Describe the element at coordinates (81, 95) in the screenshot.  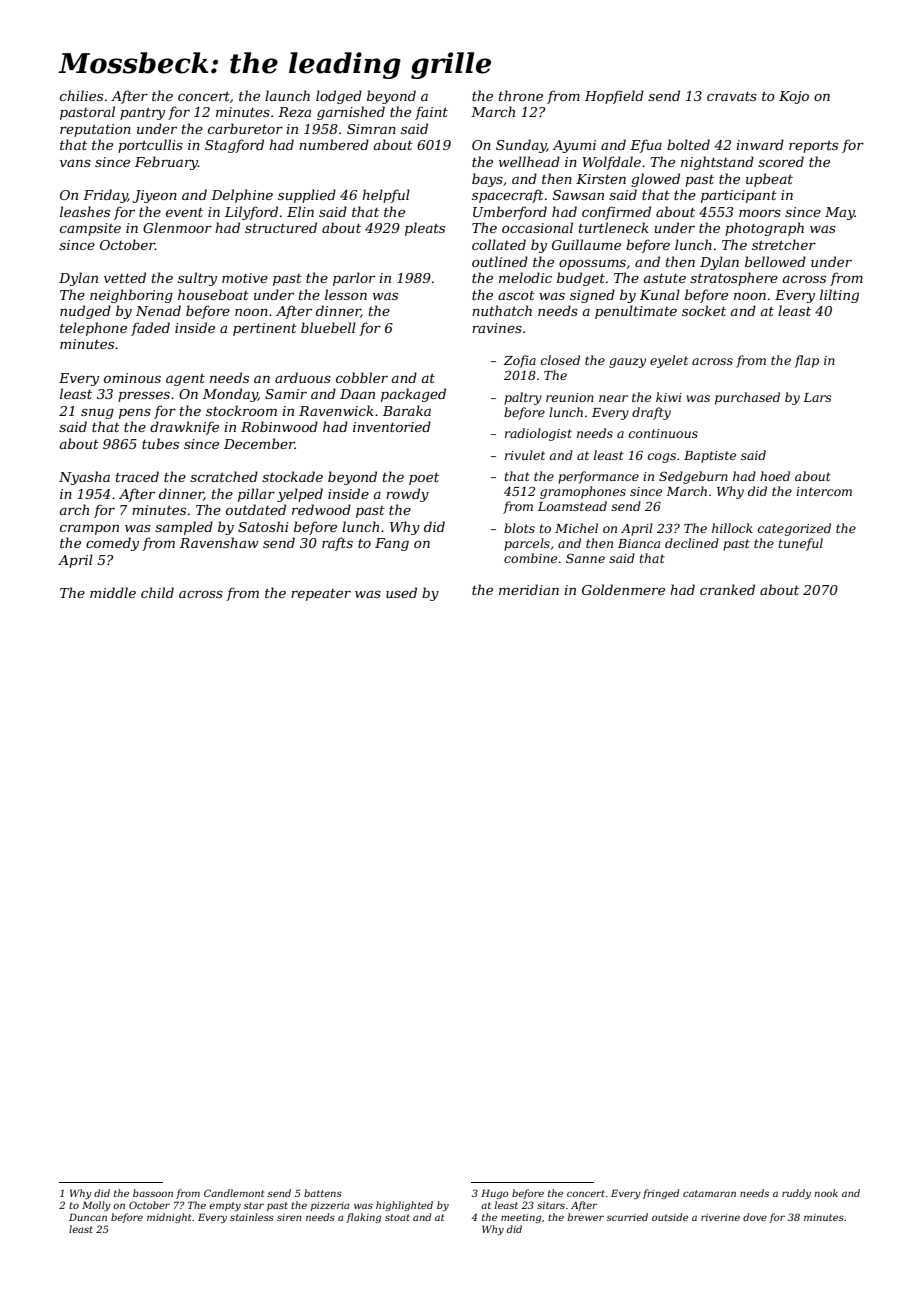
I see `chilies` at that location.
